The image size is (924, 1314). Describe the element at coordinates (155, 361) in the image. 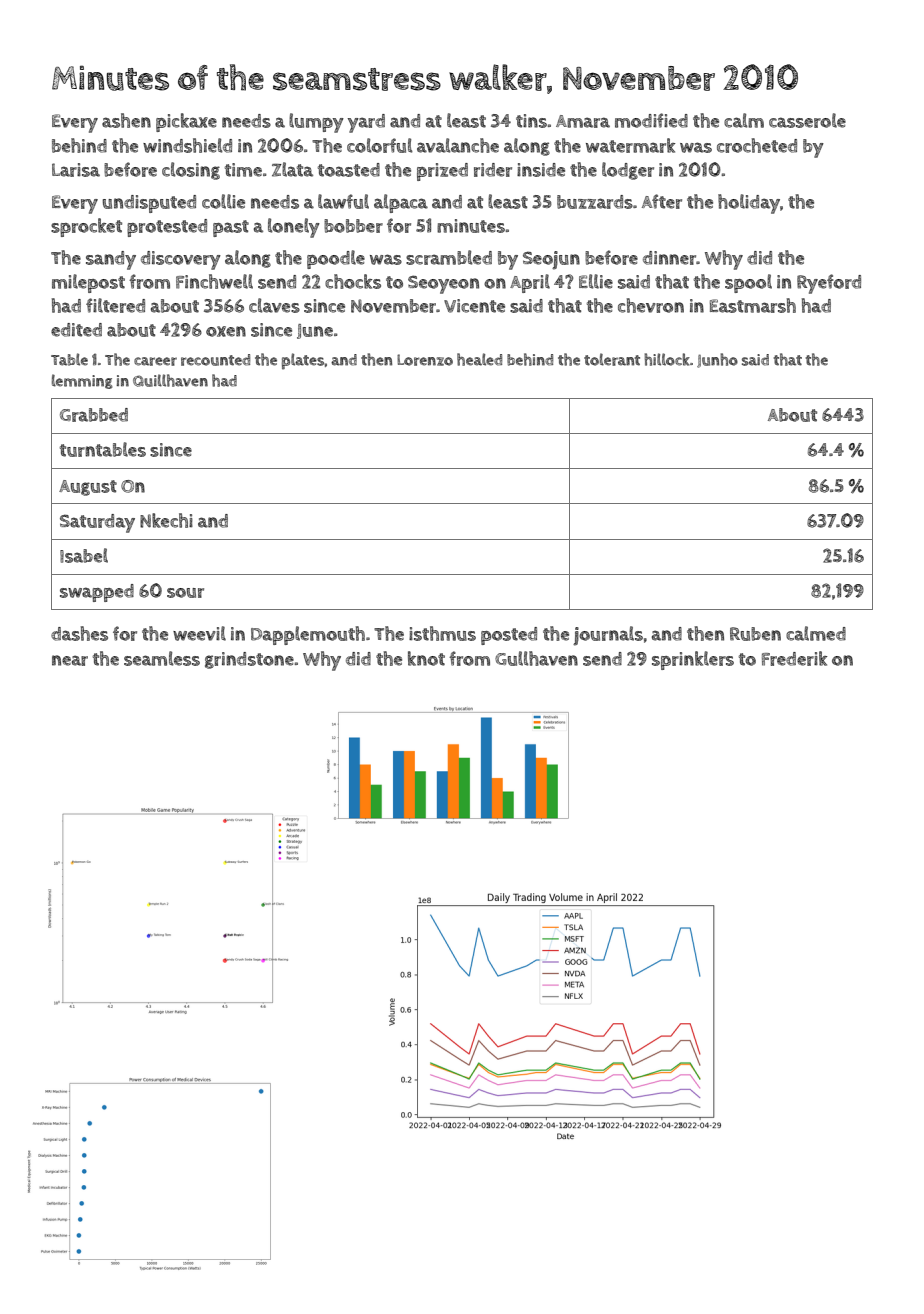

I see `career` at that location.
